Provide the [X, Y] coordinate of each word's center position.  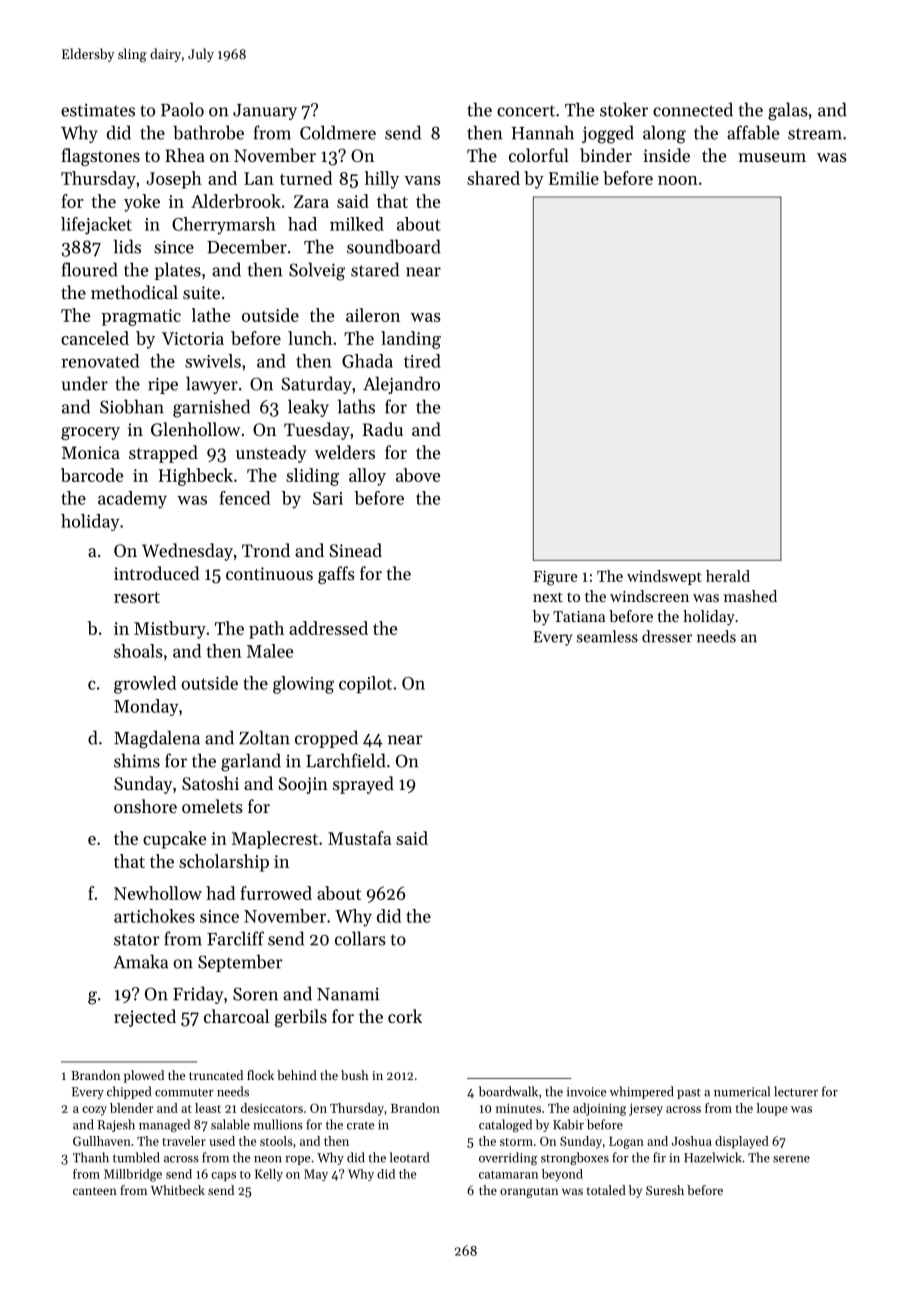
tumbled [136, 1157]
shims [137, 760]
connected [693, 109]
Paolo [182, 109]
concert [526, 111]
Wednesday [187, 552]
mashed [750, 596]
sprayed [363, 785]
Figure [555, 578]
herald [728, 576]
